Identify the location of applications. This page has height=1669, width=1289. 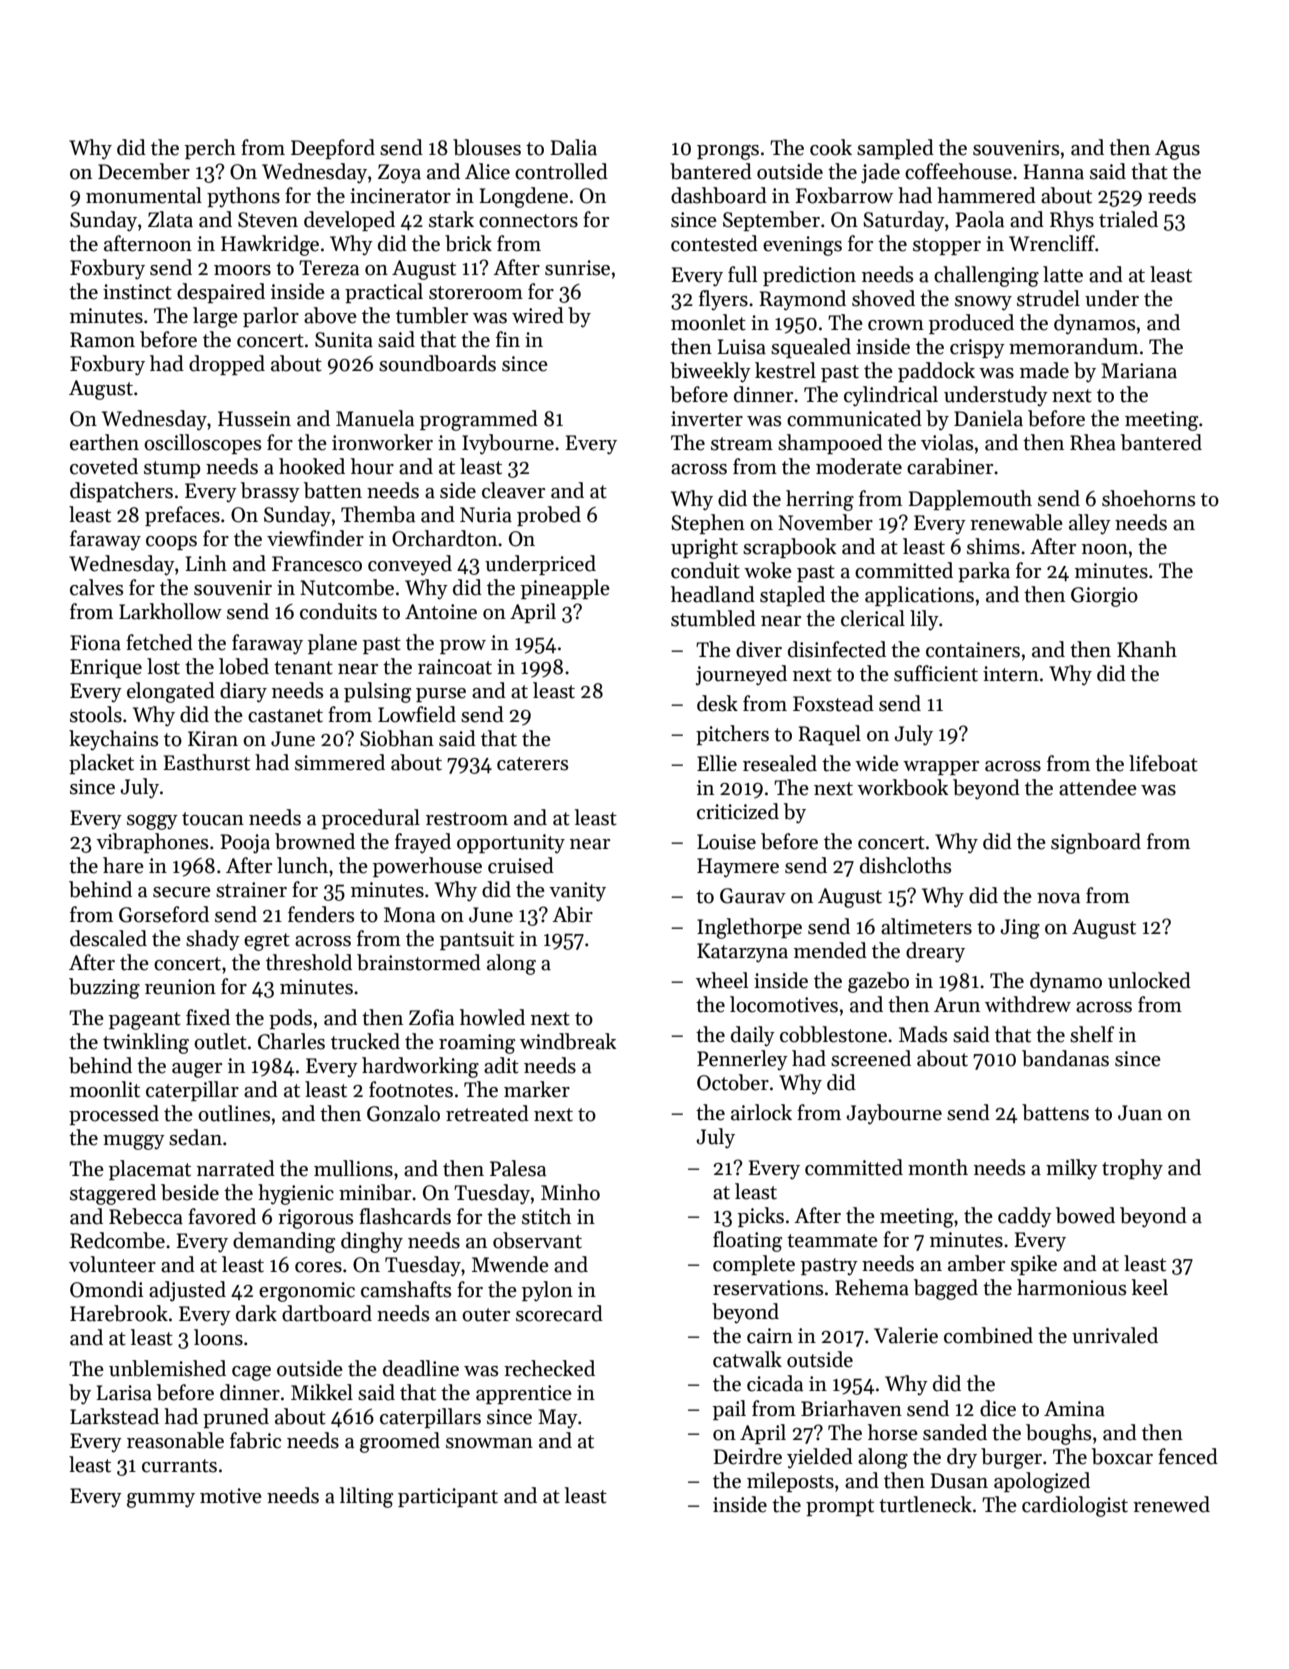
(919, 596).
